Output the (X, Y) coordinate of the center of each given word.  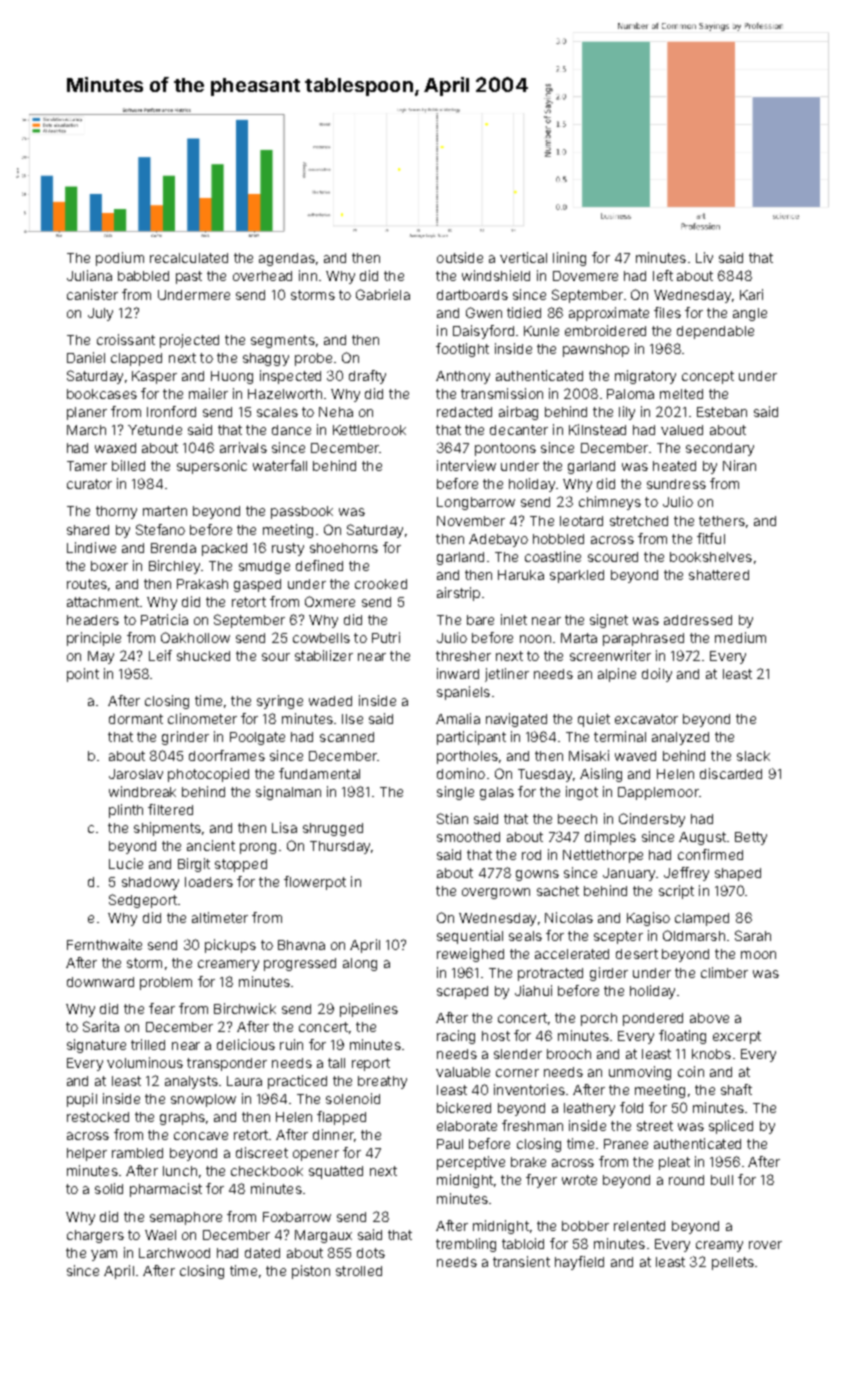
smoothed (468, 837)
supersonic (212, 467)
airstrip (458, 594)
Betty (751, 838)
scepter (618, 937)
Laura (244, 1081)
